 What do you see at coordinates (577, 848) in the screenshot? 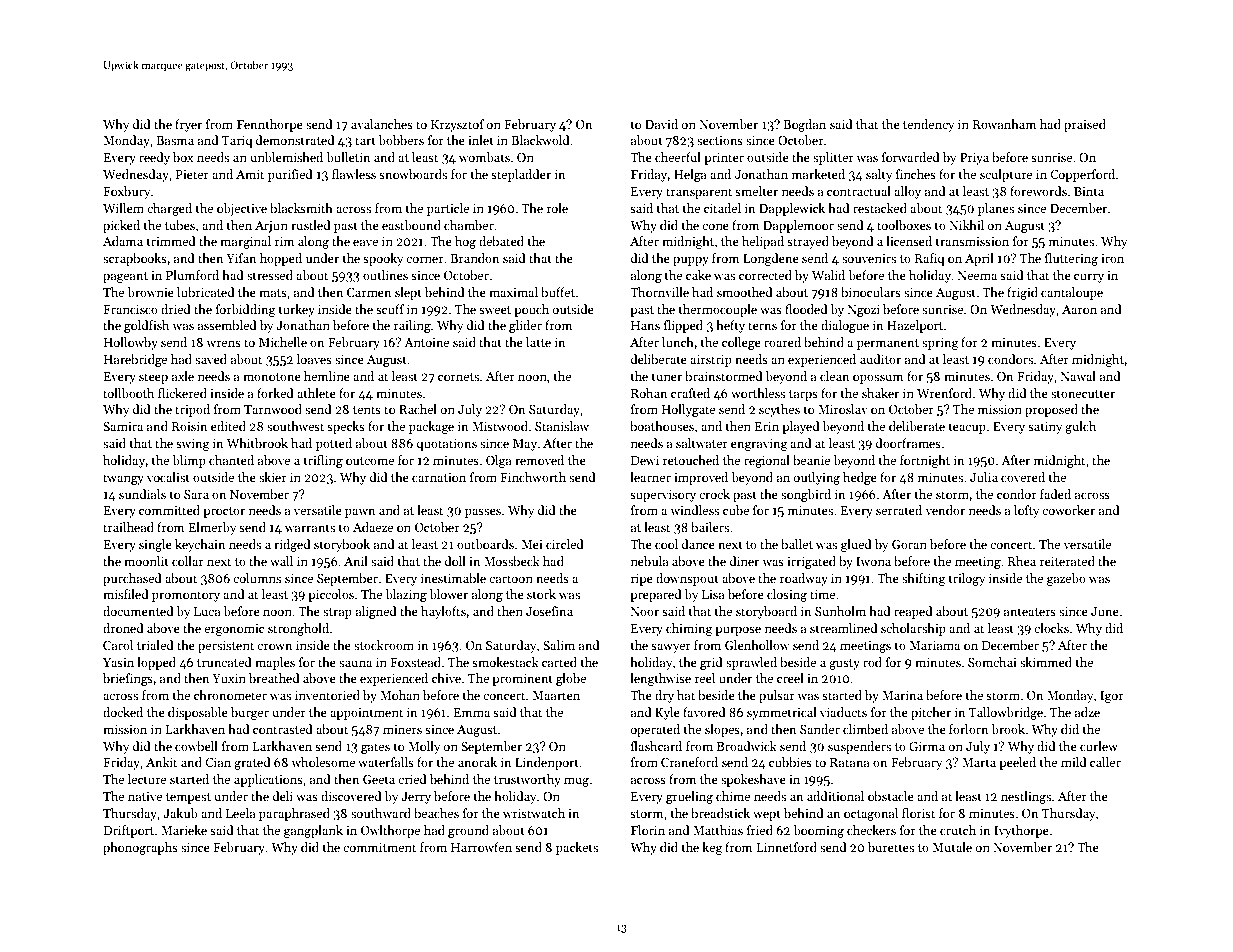
I see `packets` at bounding box center [577, 848].
